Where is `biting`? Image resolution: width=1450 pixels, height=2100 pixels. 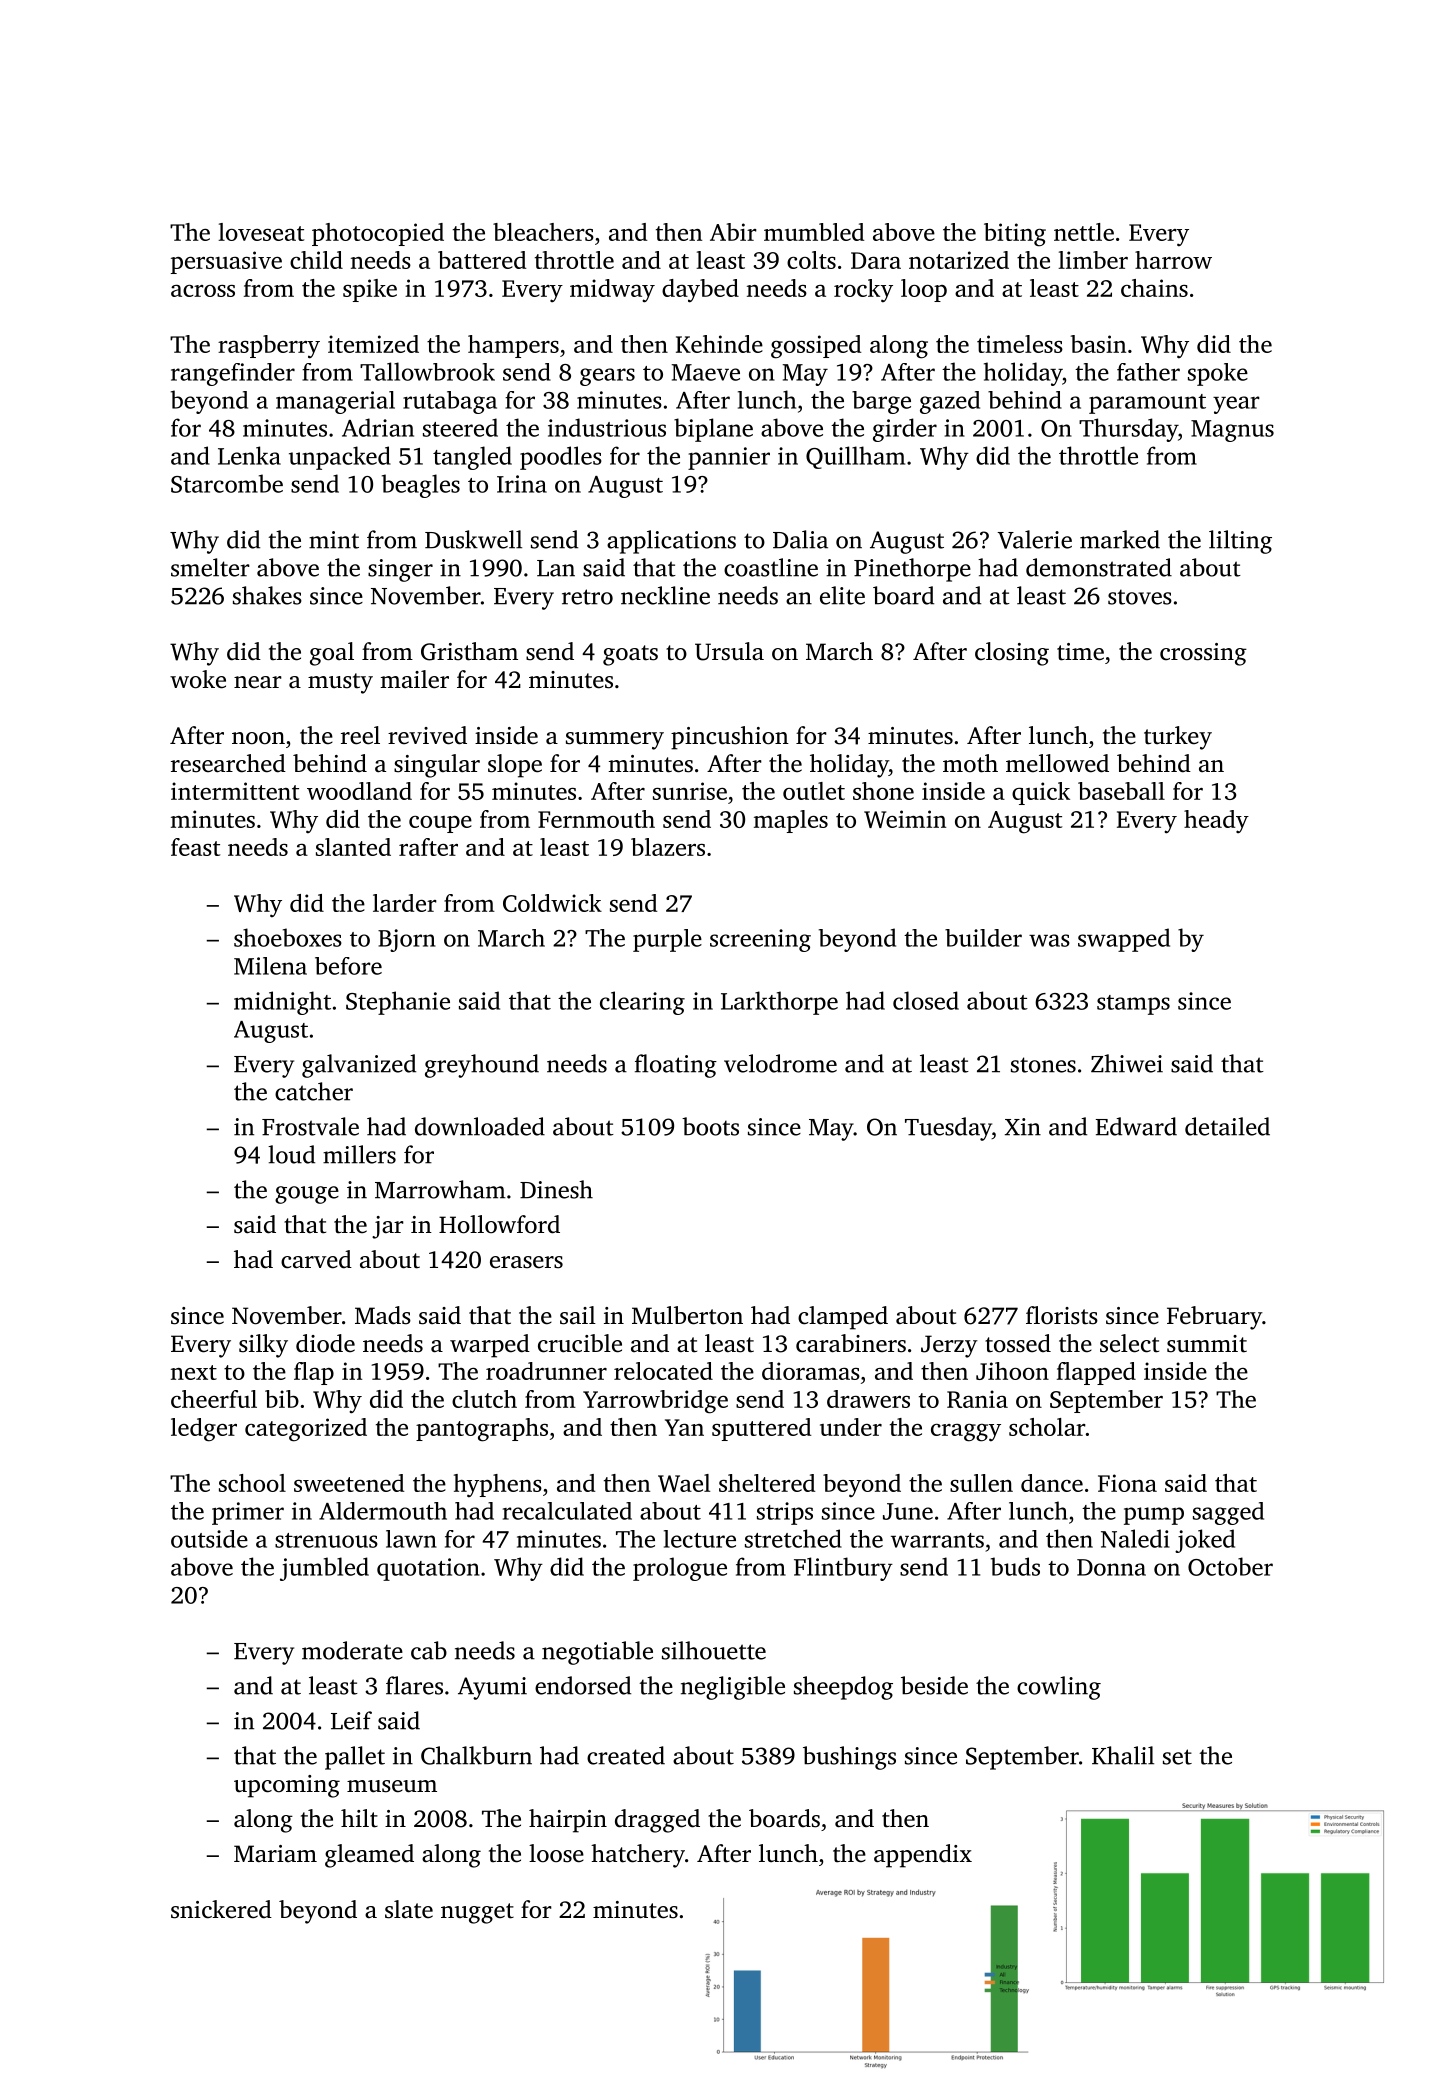 biting is located at coordinates (1015, 235).
